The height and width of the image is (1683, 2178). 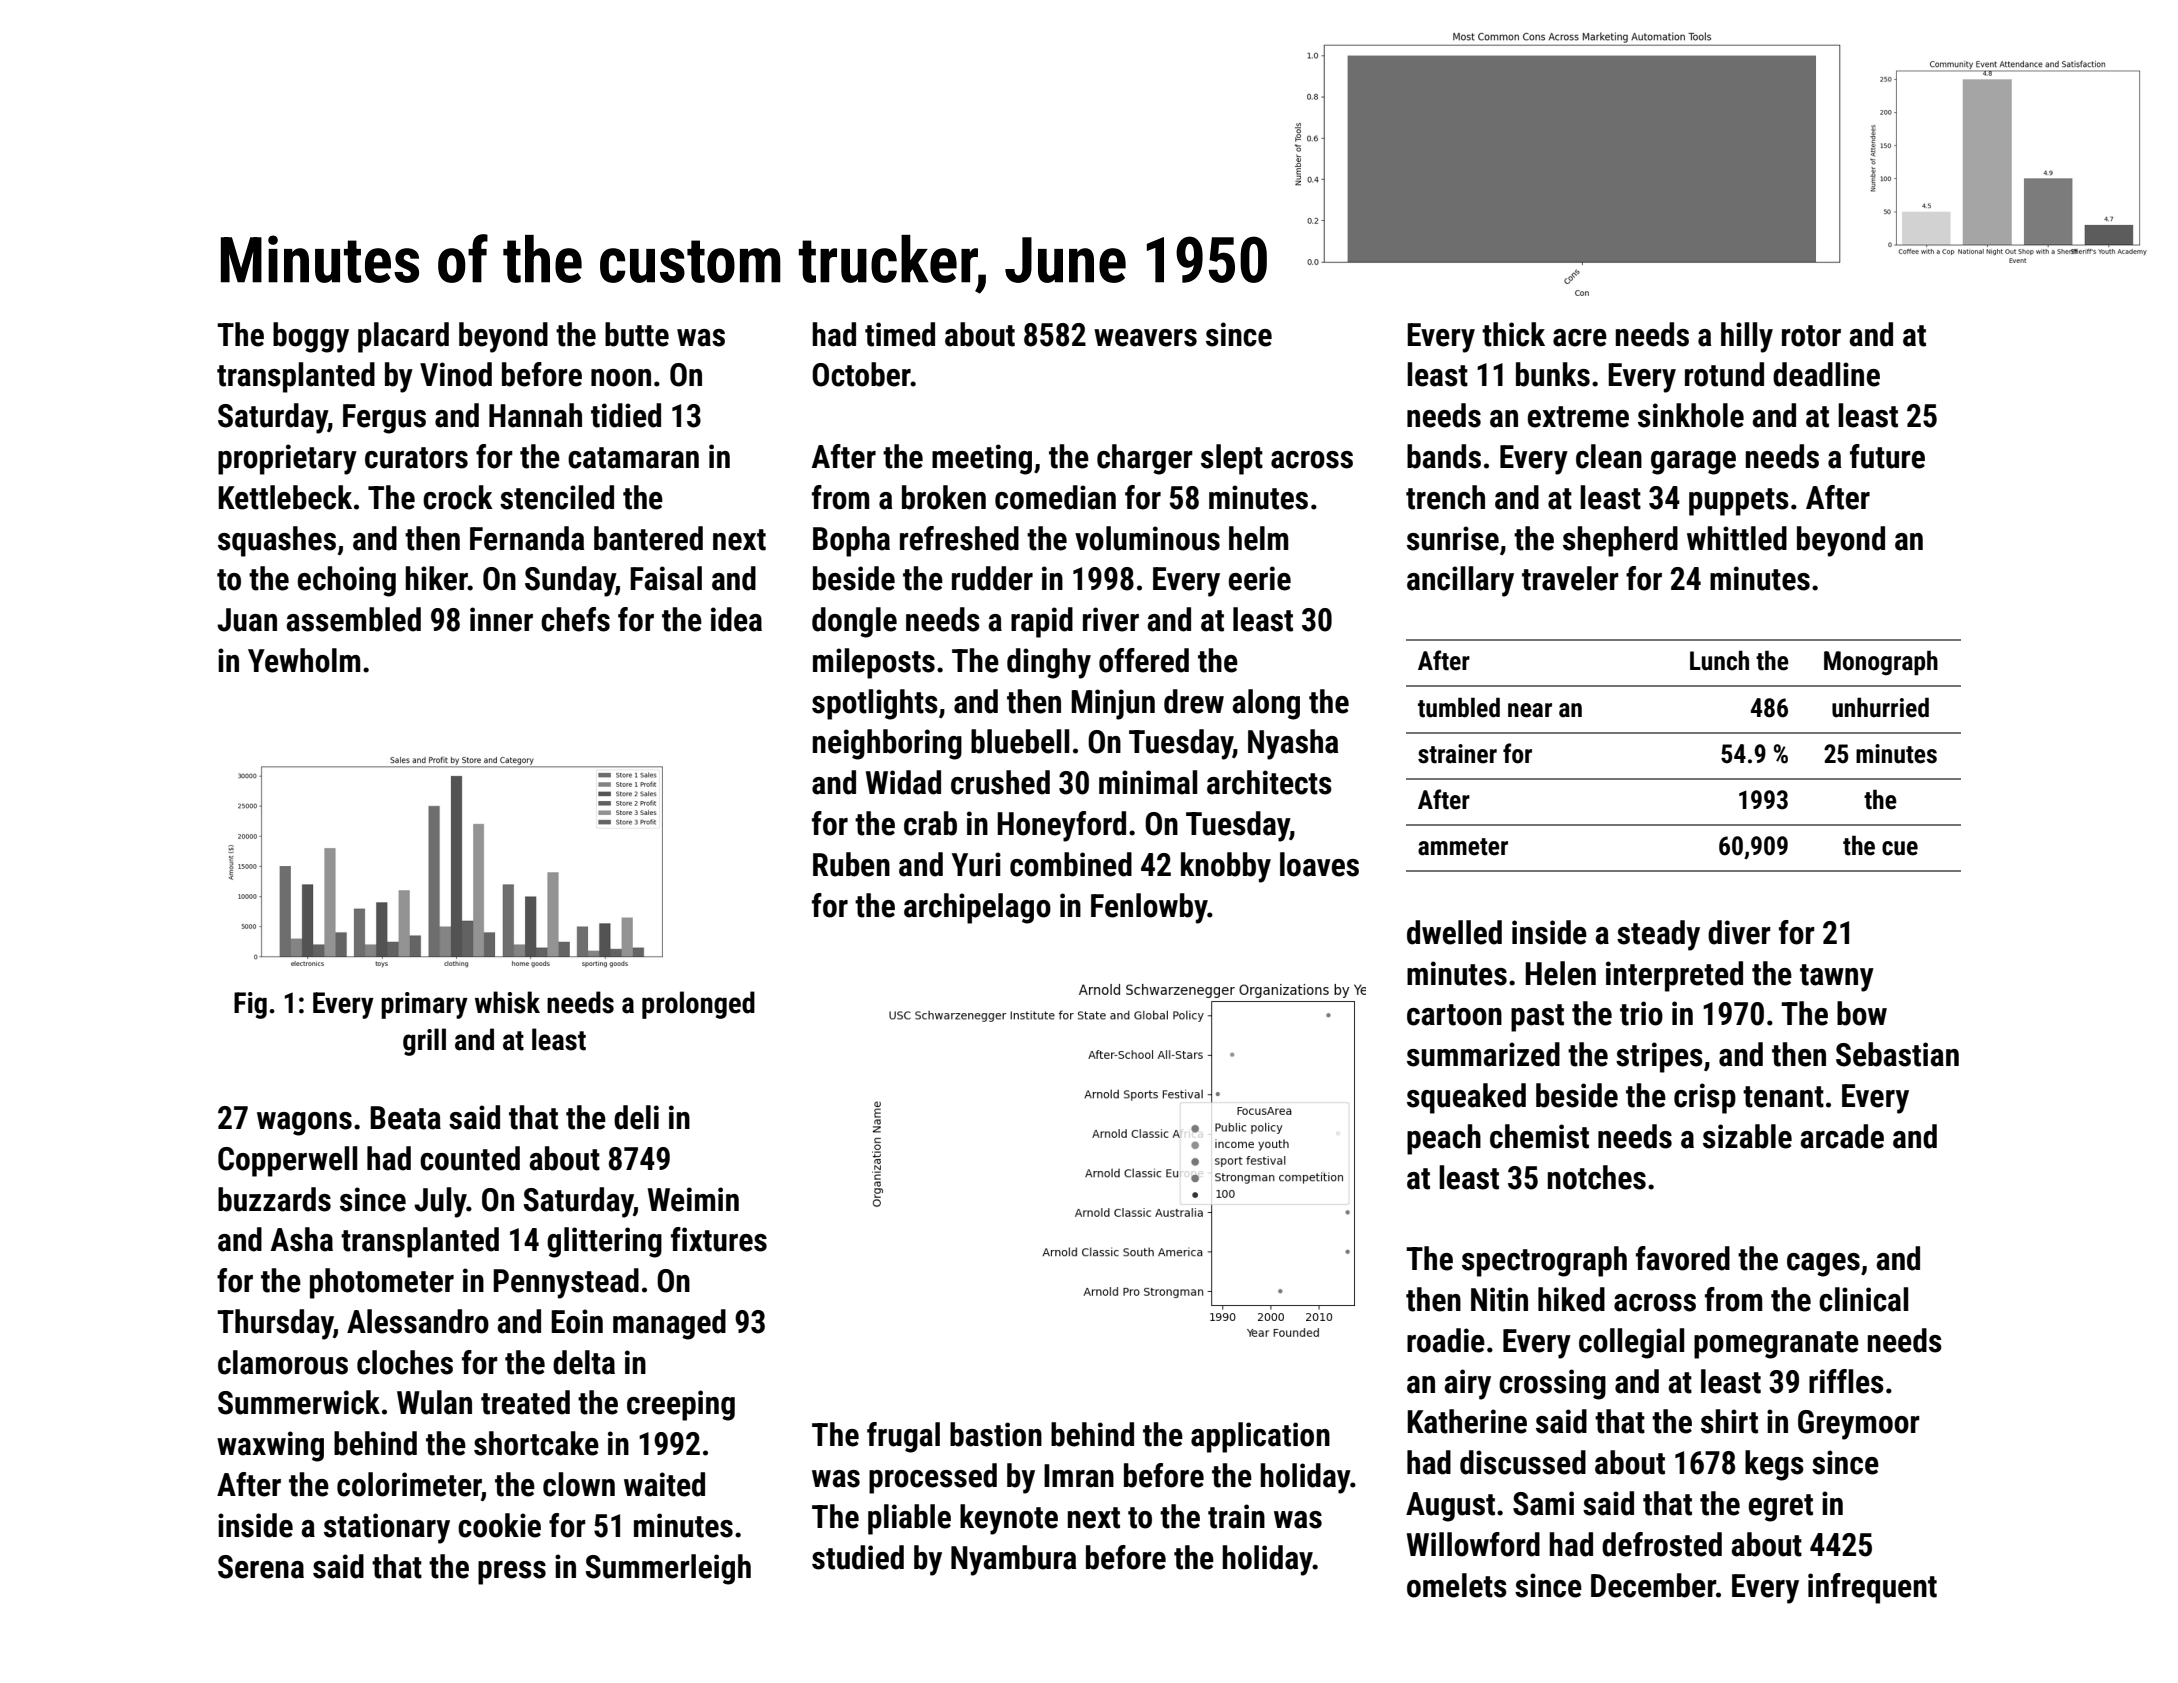 What do you see at coordinates (668, 1569) in the image?
I see `Summerleigh` at bounding box center [668, 1569].
